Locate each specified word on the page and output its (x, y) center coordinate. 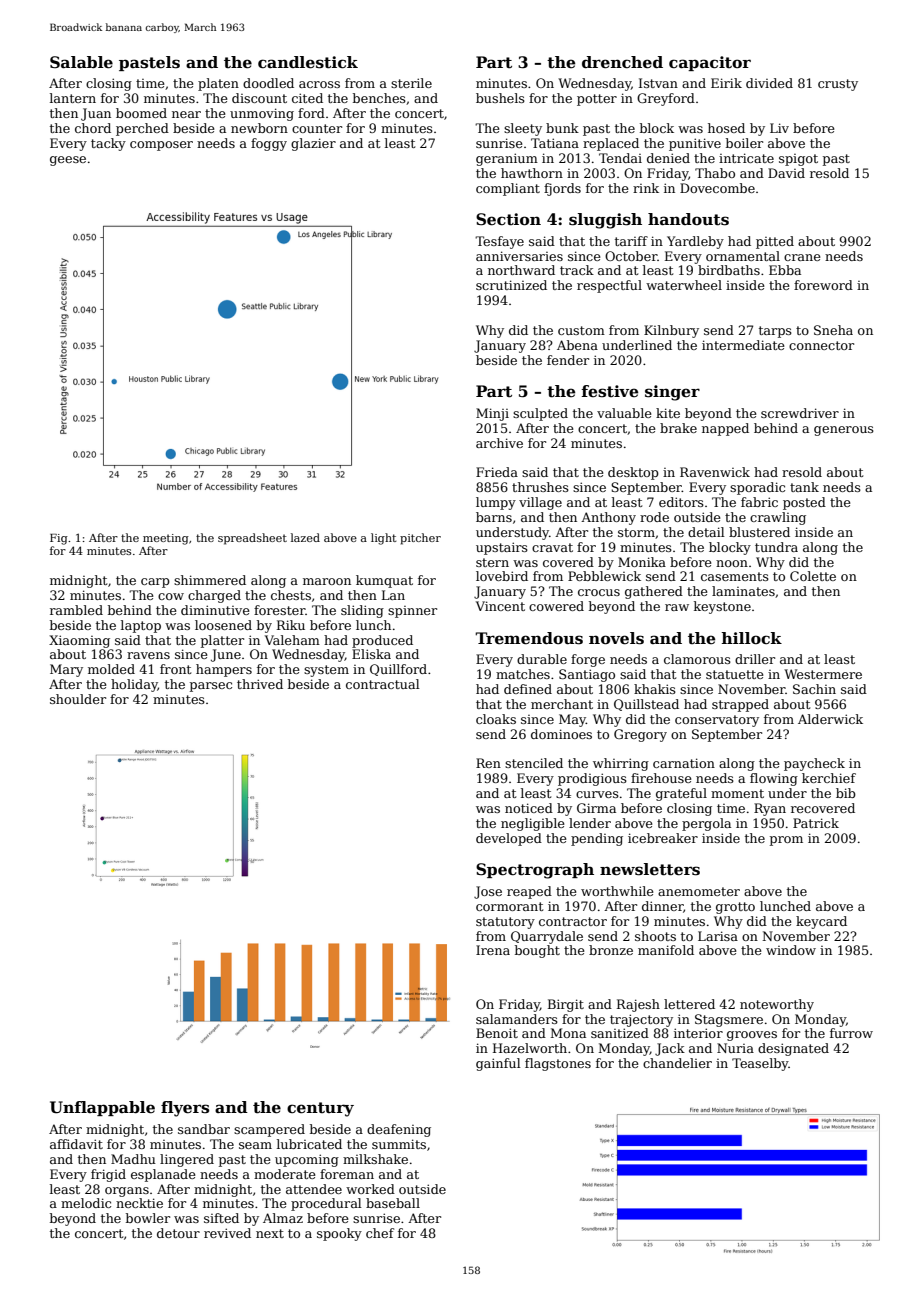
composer (161, 146)
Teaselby (760, 1064)
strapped (740, 705)
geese (68, 161)
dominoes (561, 734)
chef (380, 1233)
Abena (577, 345)
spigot (798, 160)
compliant (508, 189)
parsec (211, 687)
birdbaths (729, 270)
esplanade (163, 1175)
